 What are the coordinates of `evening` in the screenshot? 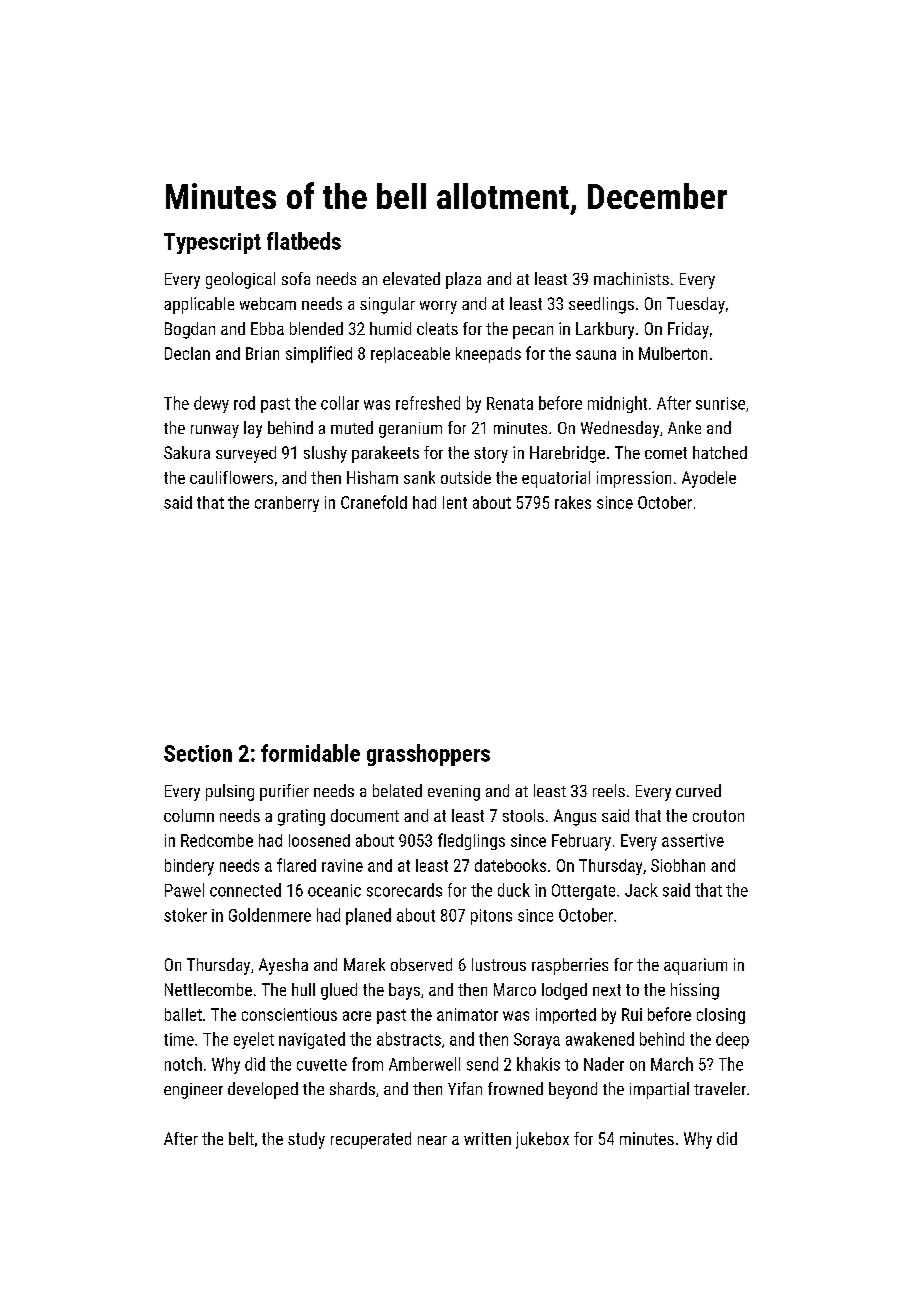 It's located at (454, 793).
